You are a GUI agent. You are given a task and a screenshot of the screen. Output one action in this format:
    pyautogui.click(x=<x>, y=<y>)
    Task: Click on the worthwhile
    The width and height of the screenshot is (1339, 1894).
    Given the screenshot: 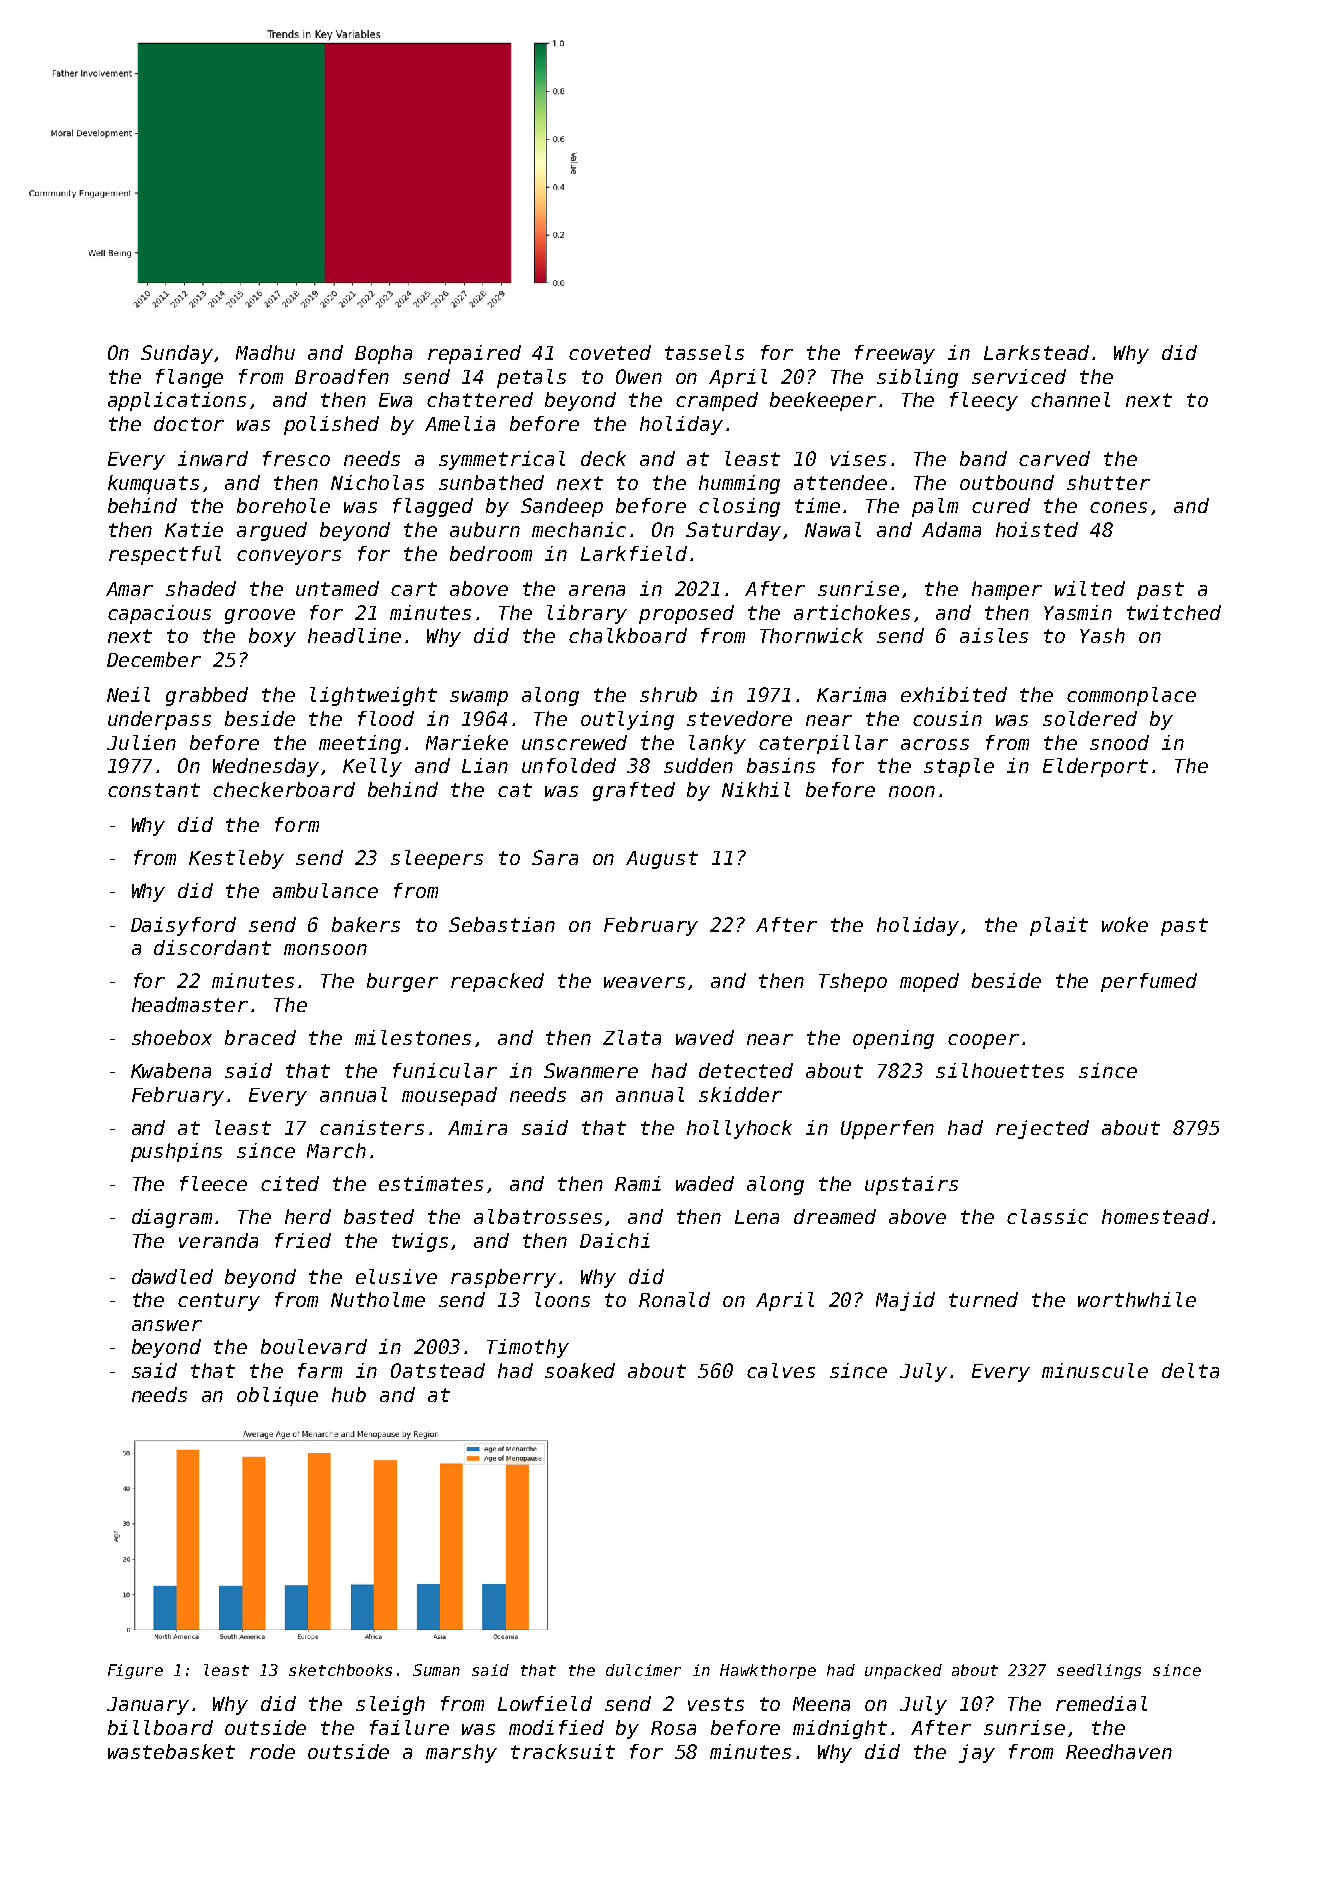 What is the action you would take?
    pyautogui.click(x=1137, y=1299)
